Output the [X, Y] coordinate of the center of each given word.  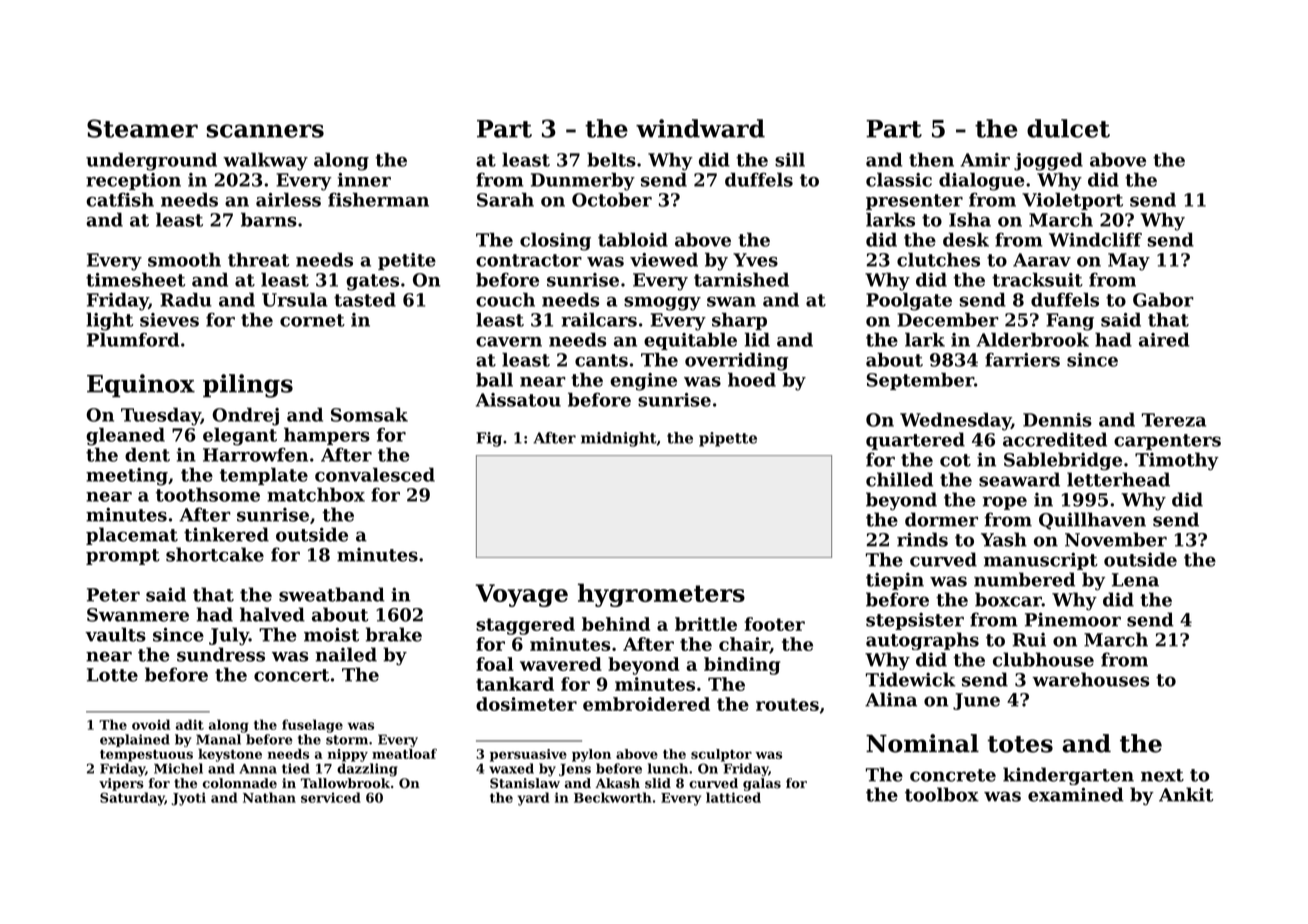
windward [700, 128]
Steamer [142, 128]
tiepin [895, 581]
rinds [922, 539]
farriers [1022, 360]
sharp [739, 321]
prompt [123, 557]
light [109, 321]
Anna [258, 769]
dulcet [1068, 128]
